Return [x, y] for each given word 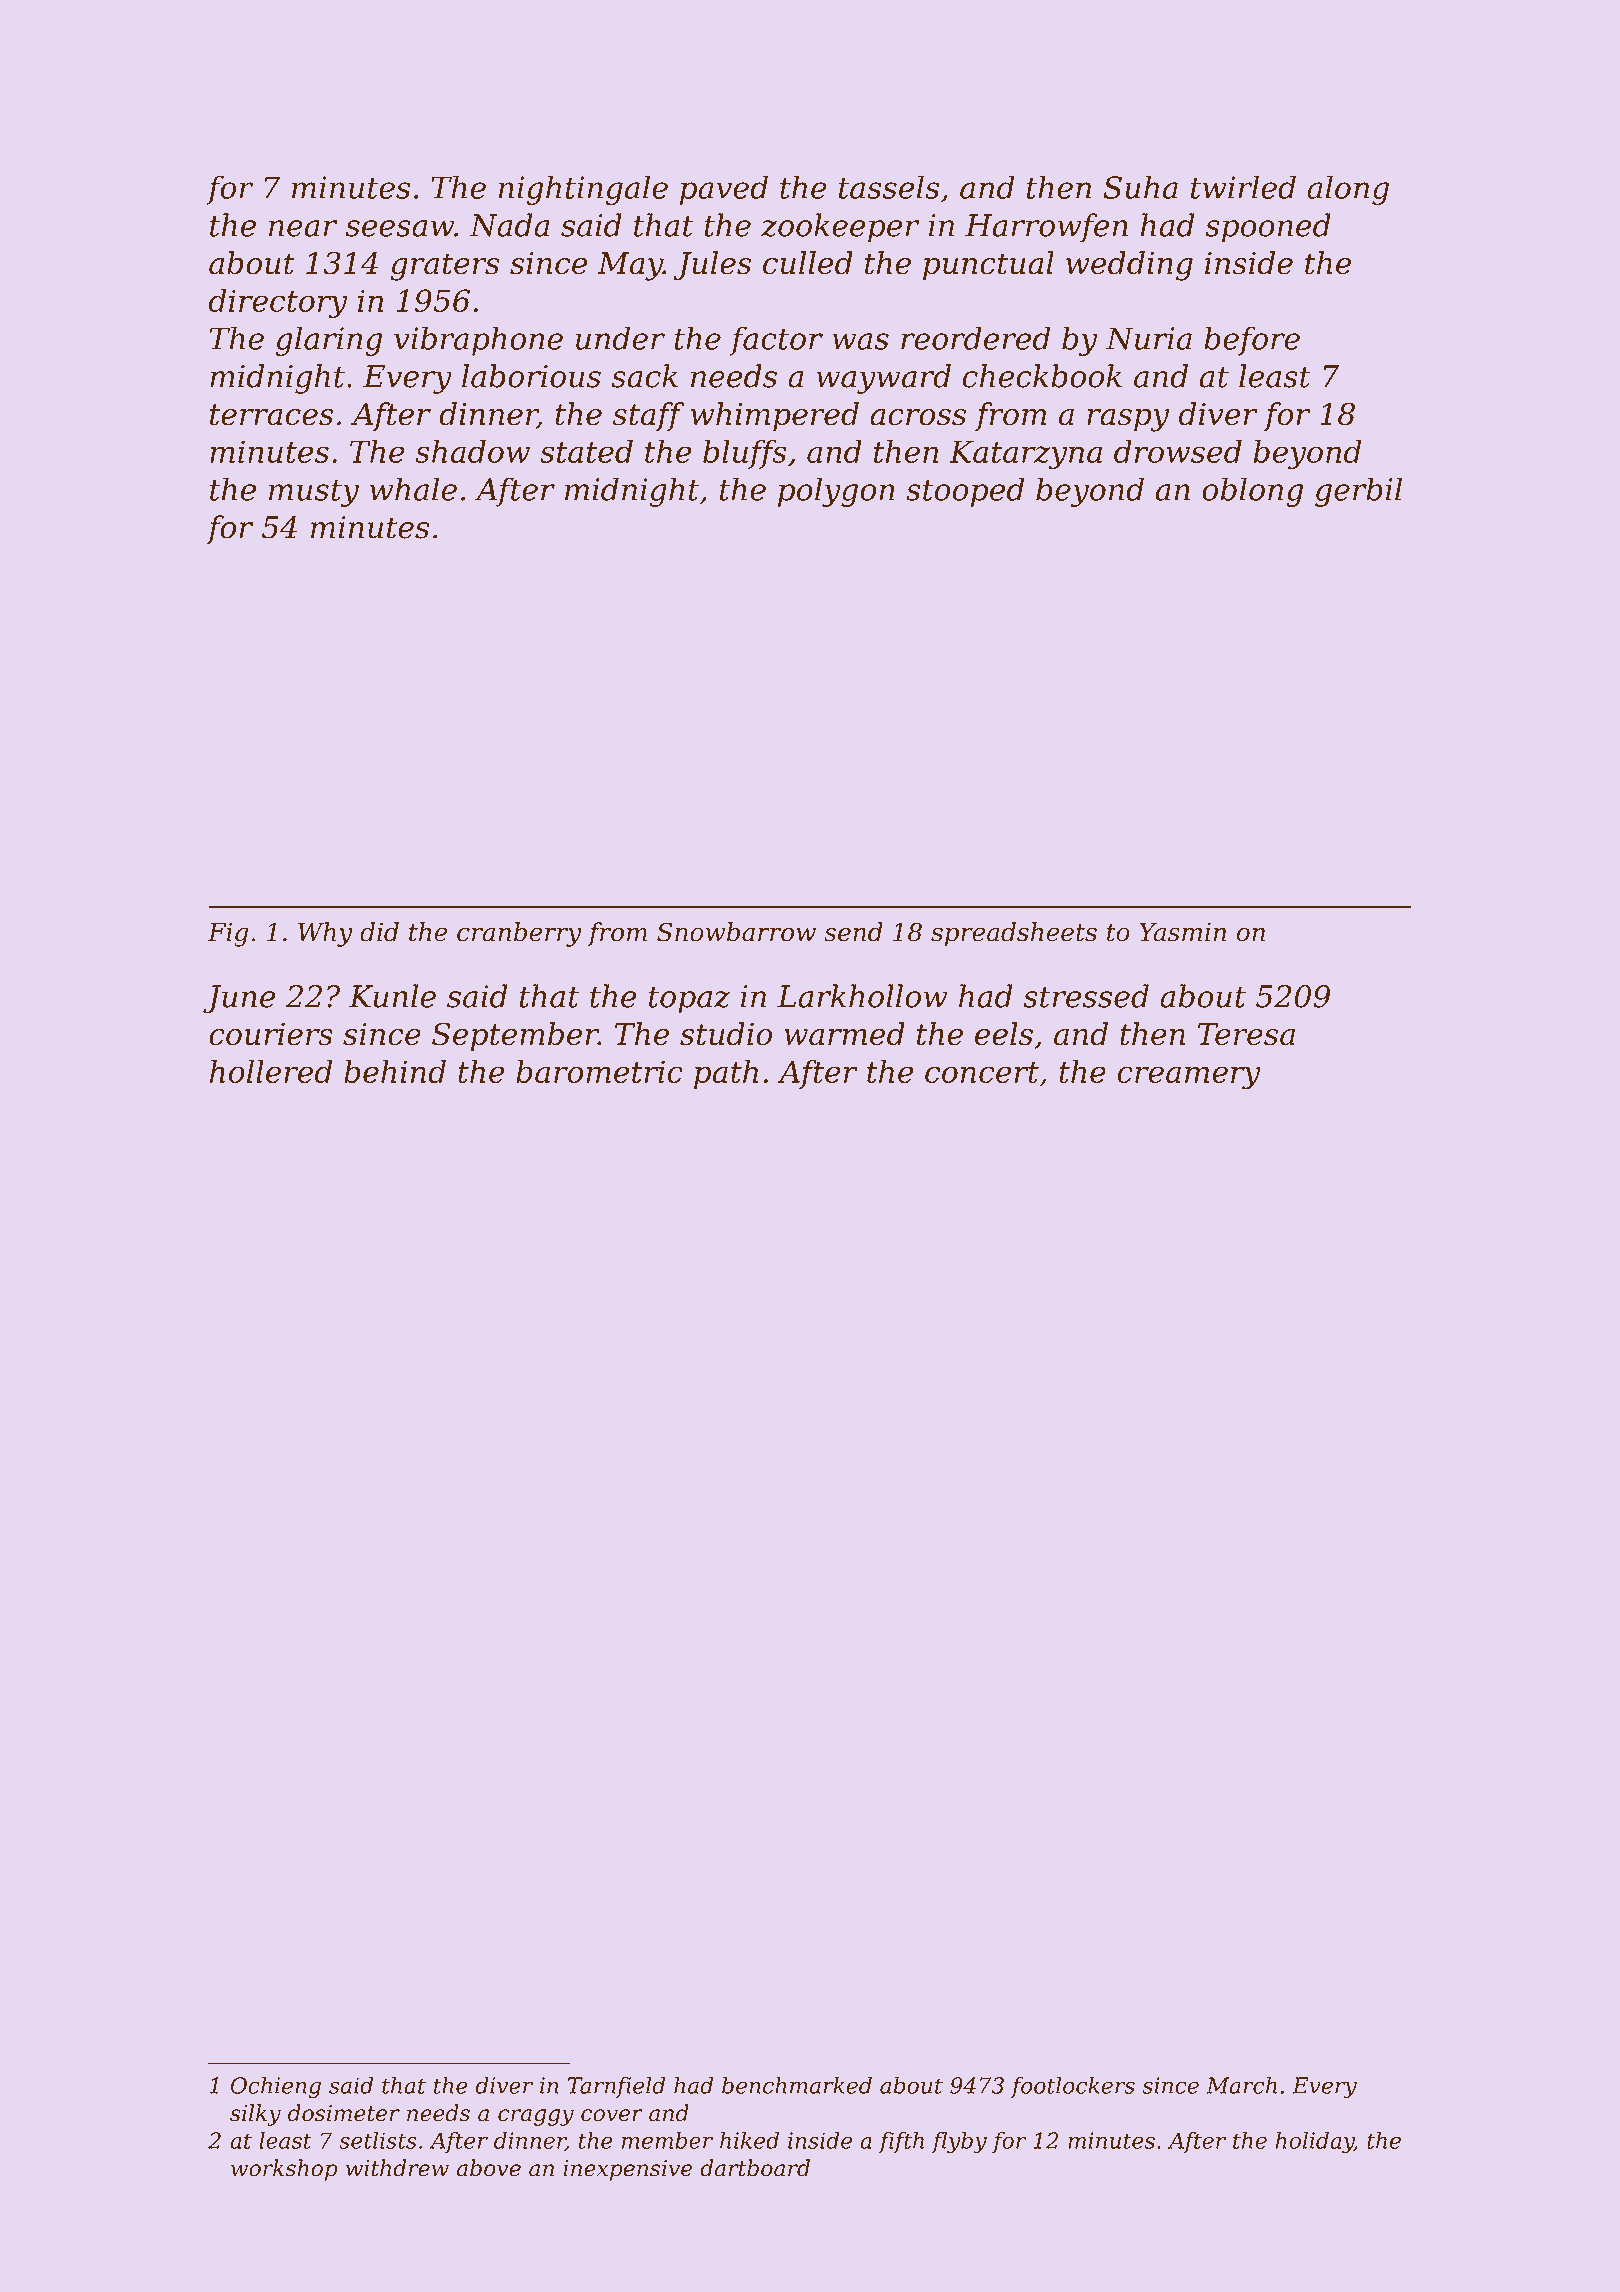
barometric [599, 1071]
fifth [901, 2142]
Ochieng [276, 2088]
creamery [1189, 1078]
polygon [836, 492]
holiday [1315, 2143]
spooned [1268, 228]
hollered [271, 1071]
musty [314, 493]
